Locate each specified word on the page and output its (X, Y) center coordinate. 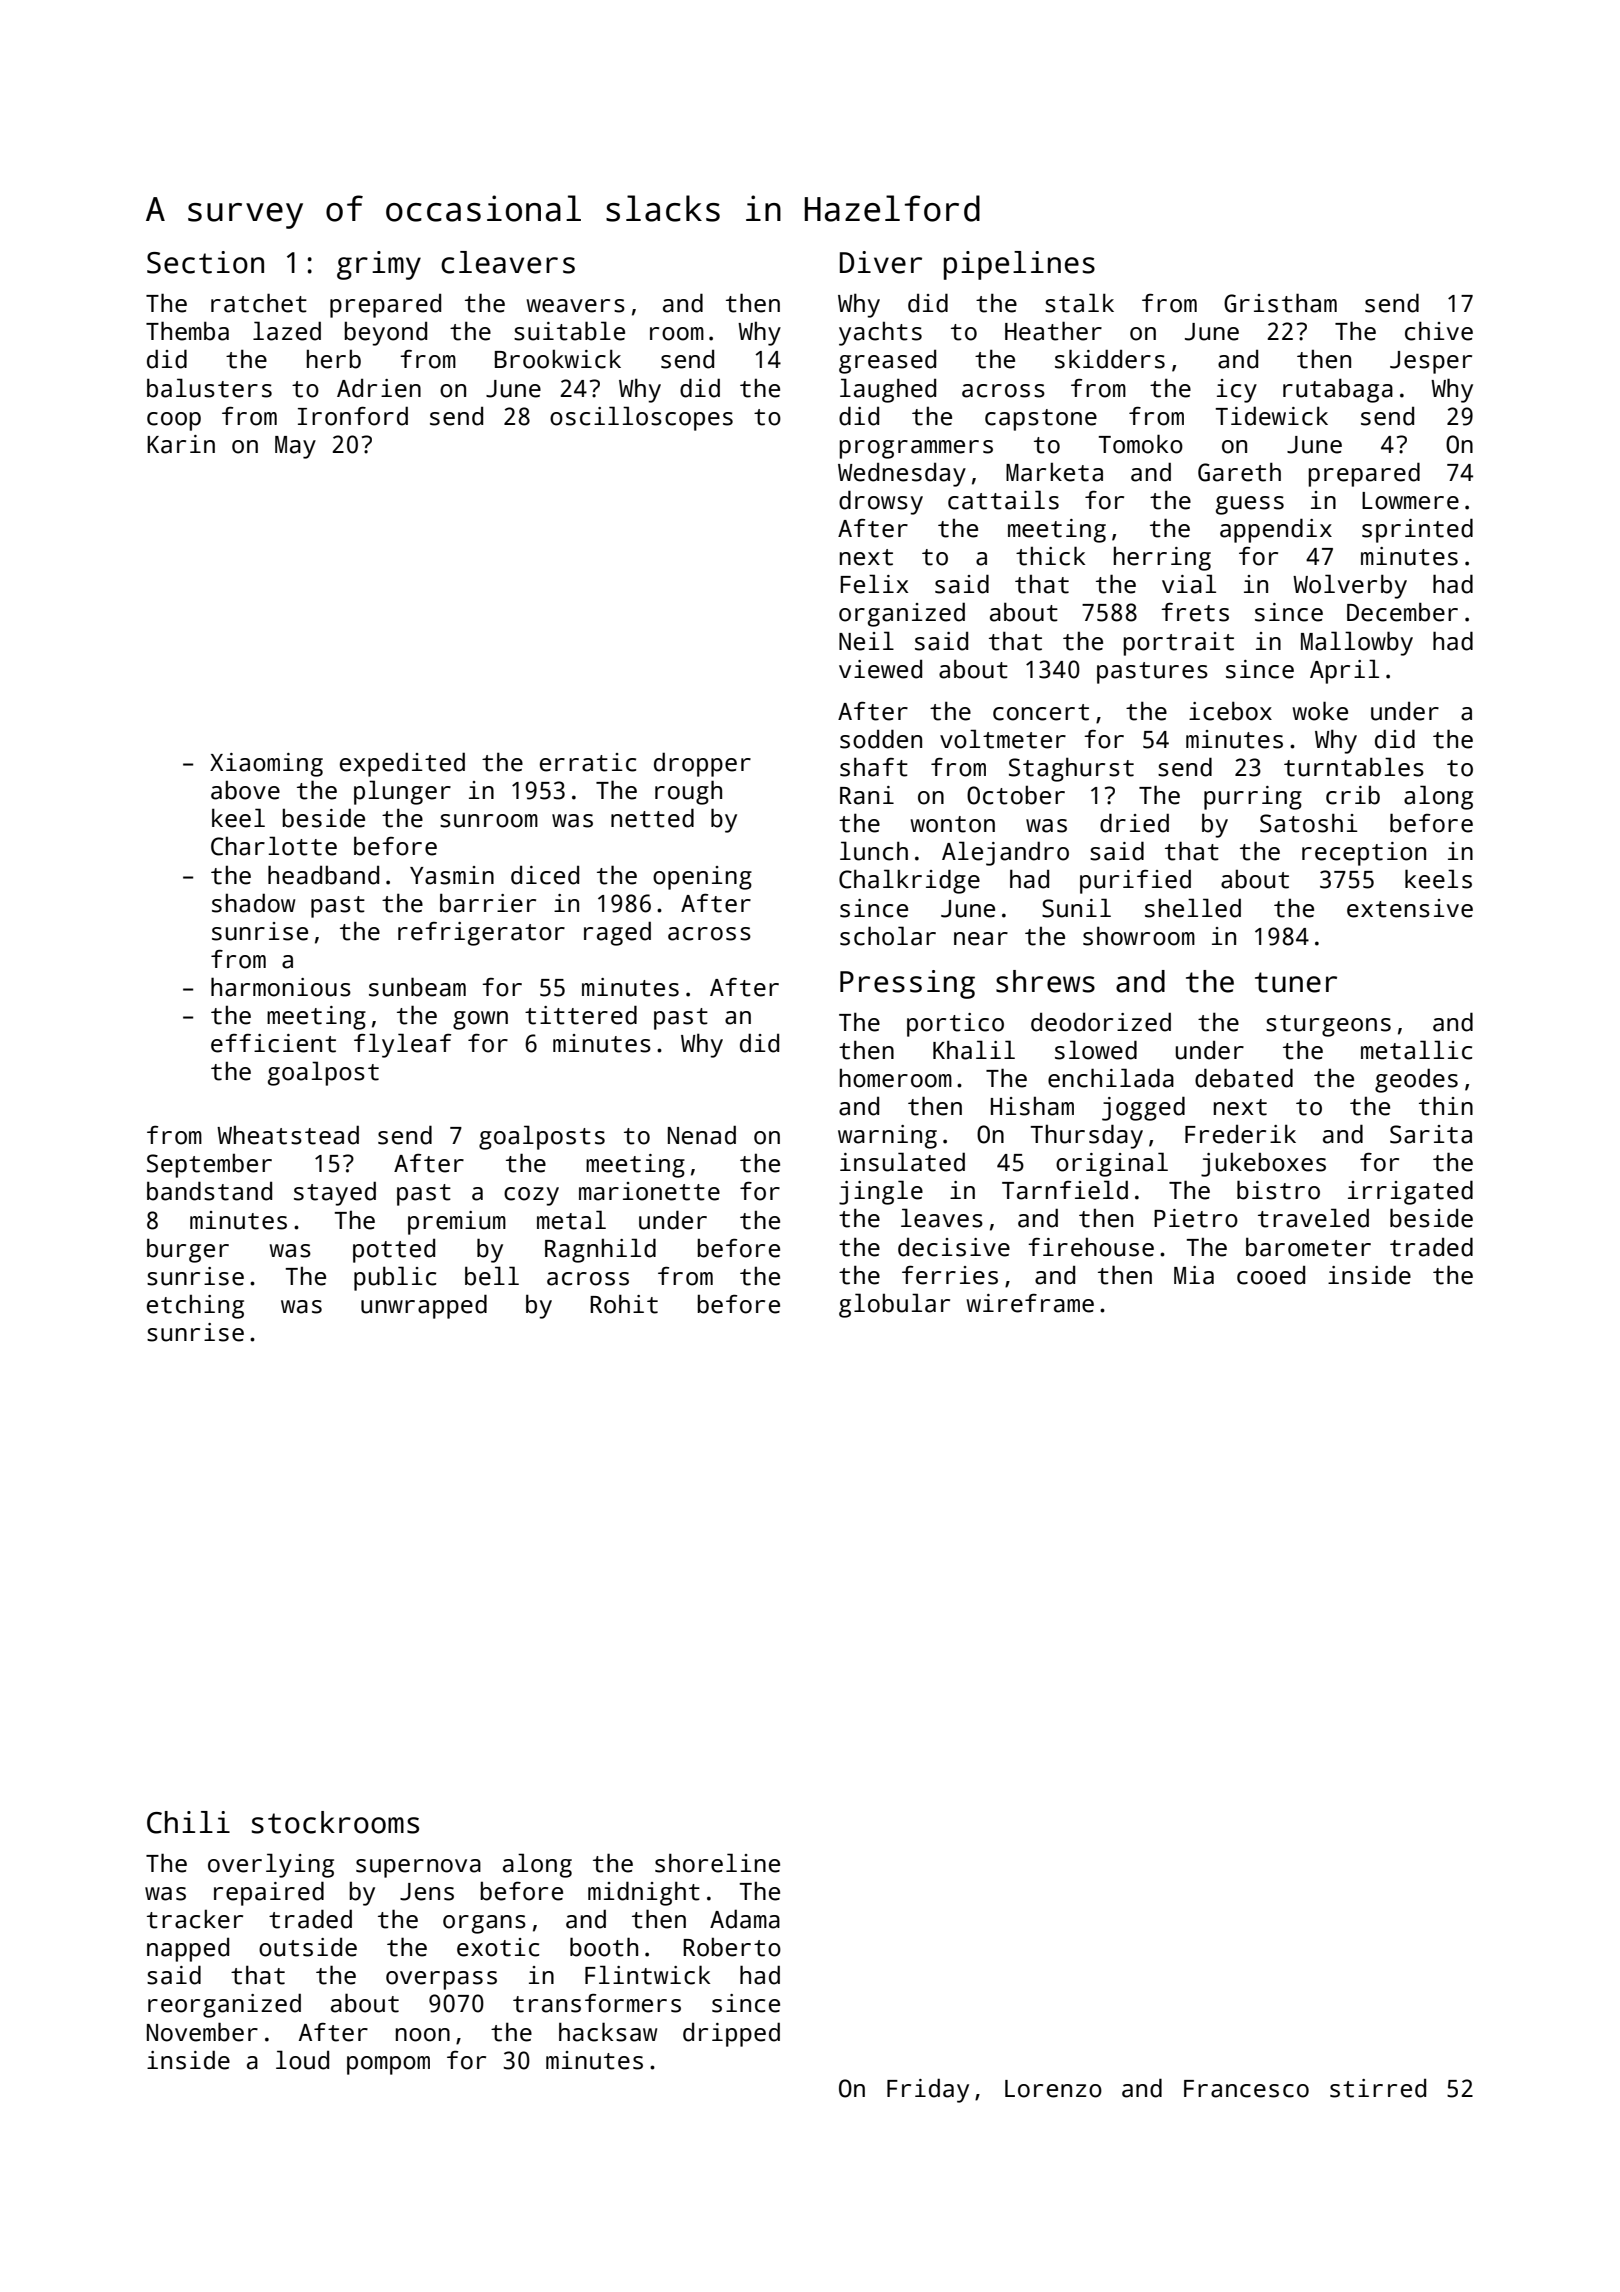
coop (174, 421)
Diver (881, 262)
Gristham (1280, 303)
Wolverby (1350, 586)
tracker (195, 1919)
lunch (874, 851)
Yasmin (452, 875)
